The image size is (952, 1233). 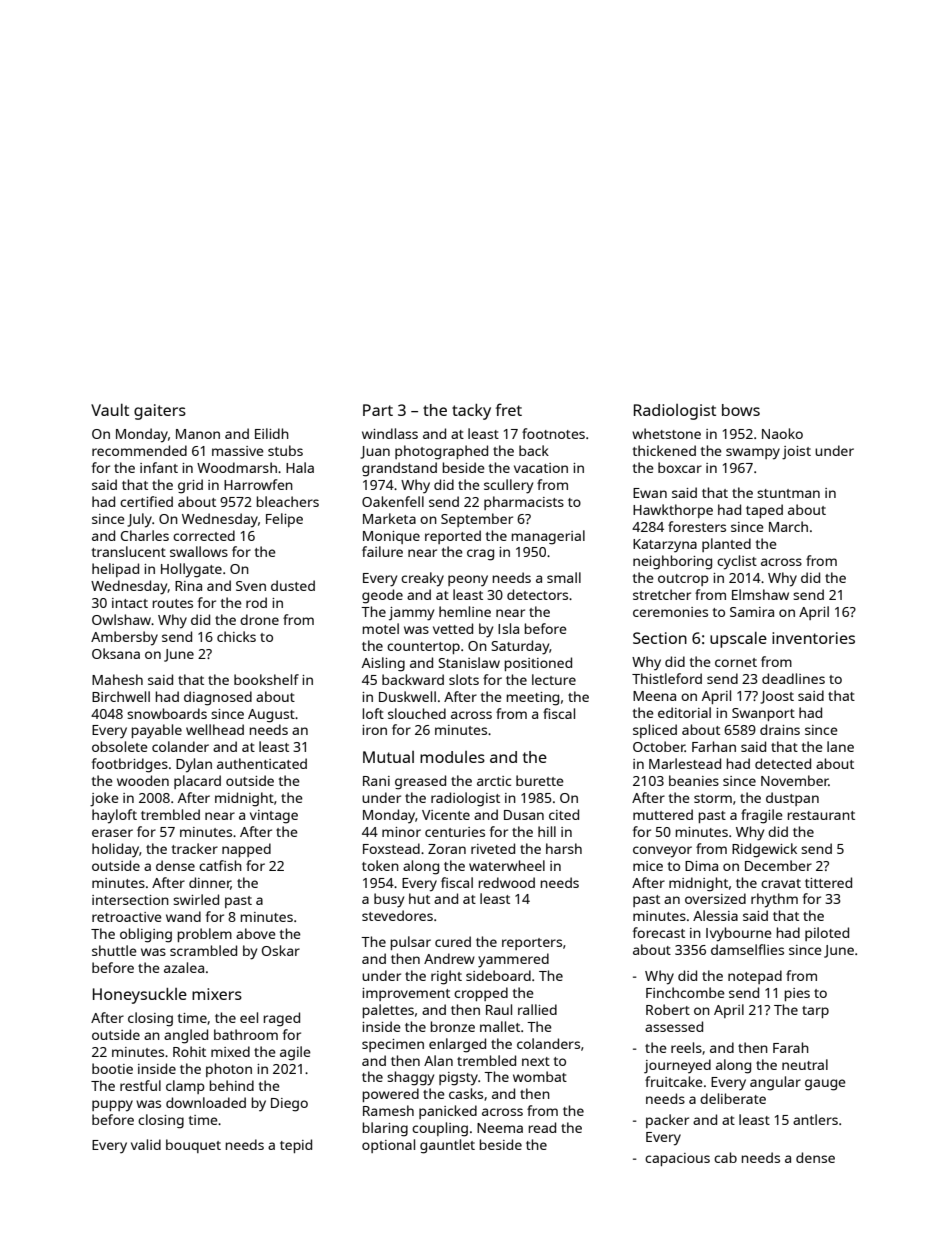 What do you see at coordinates (813, 638) in the screenshot?
I see `inventories` at bounding box center [813, 638].
